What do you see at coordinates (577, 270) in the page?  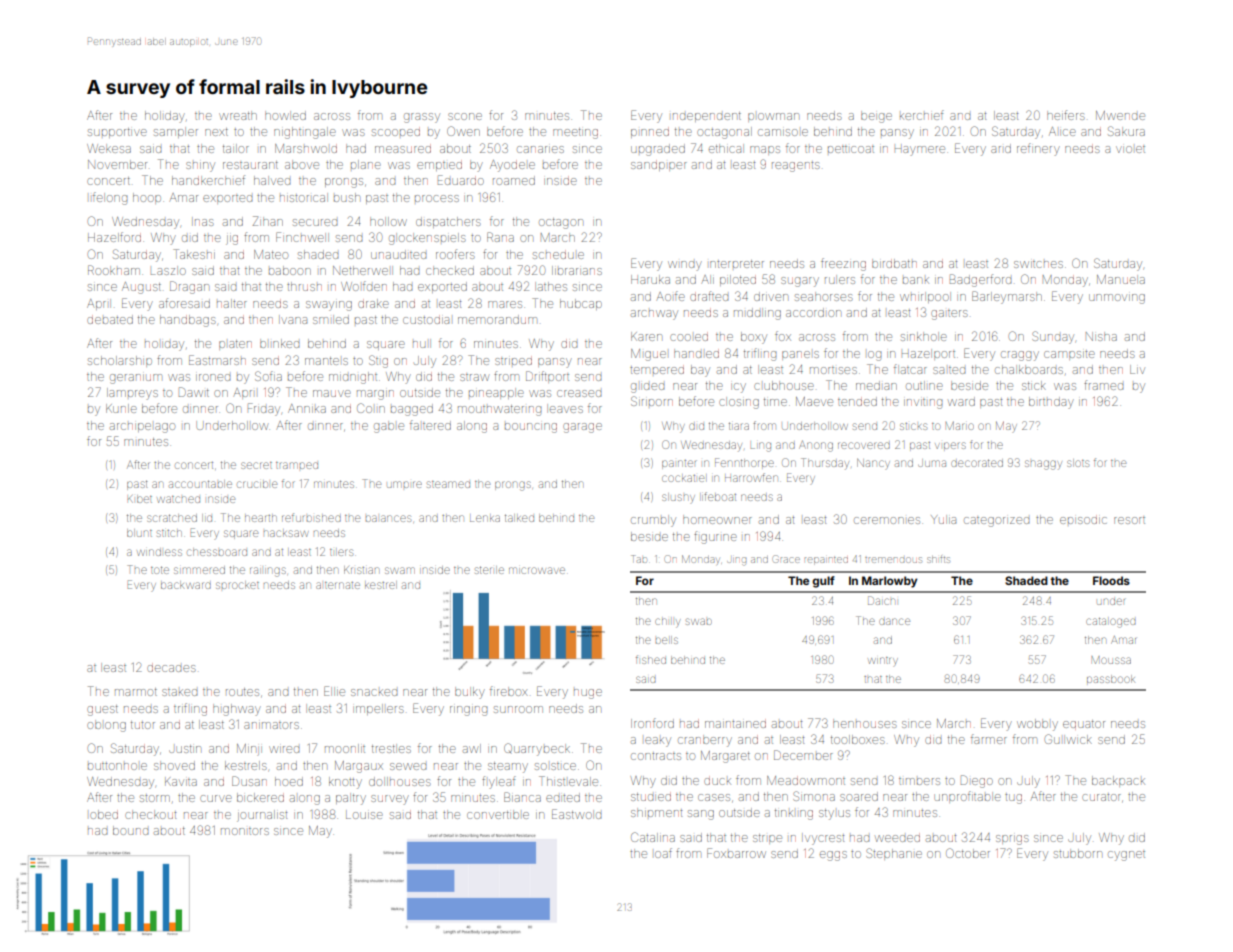 I see `librarians` at bounding box center [577, 270].
